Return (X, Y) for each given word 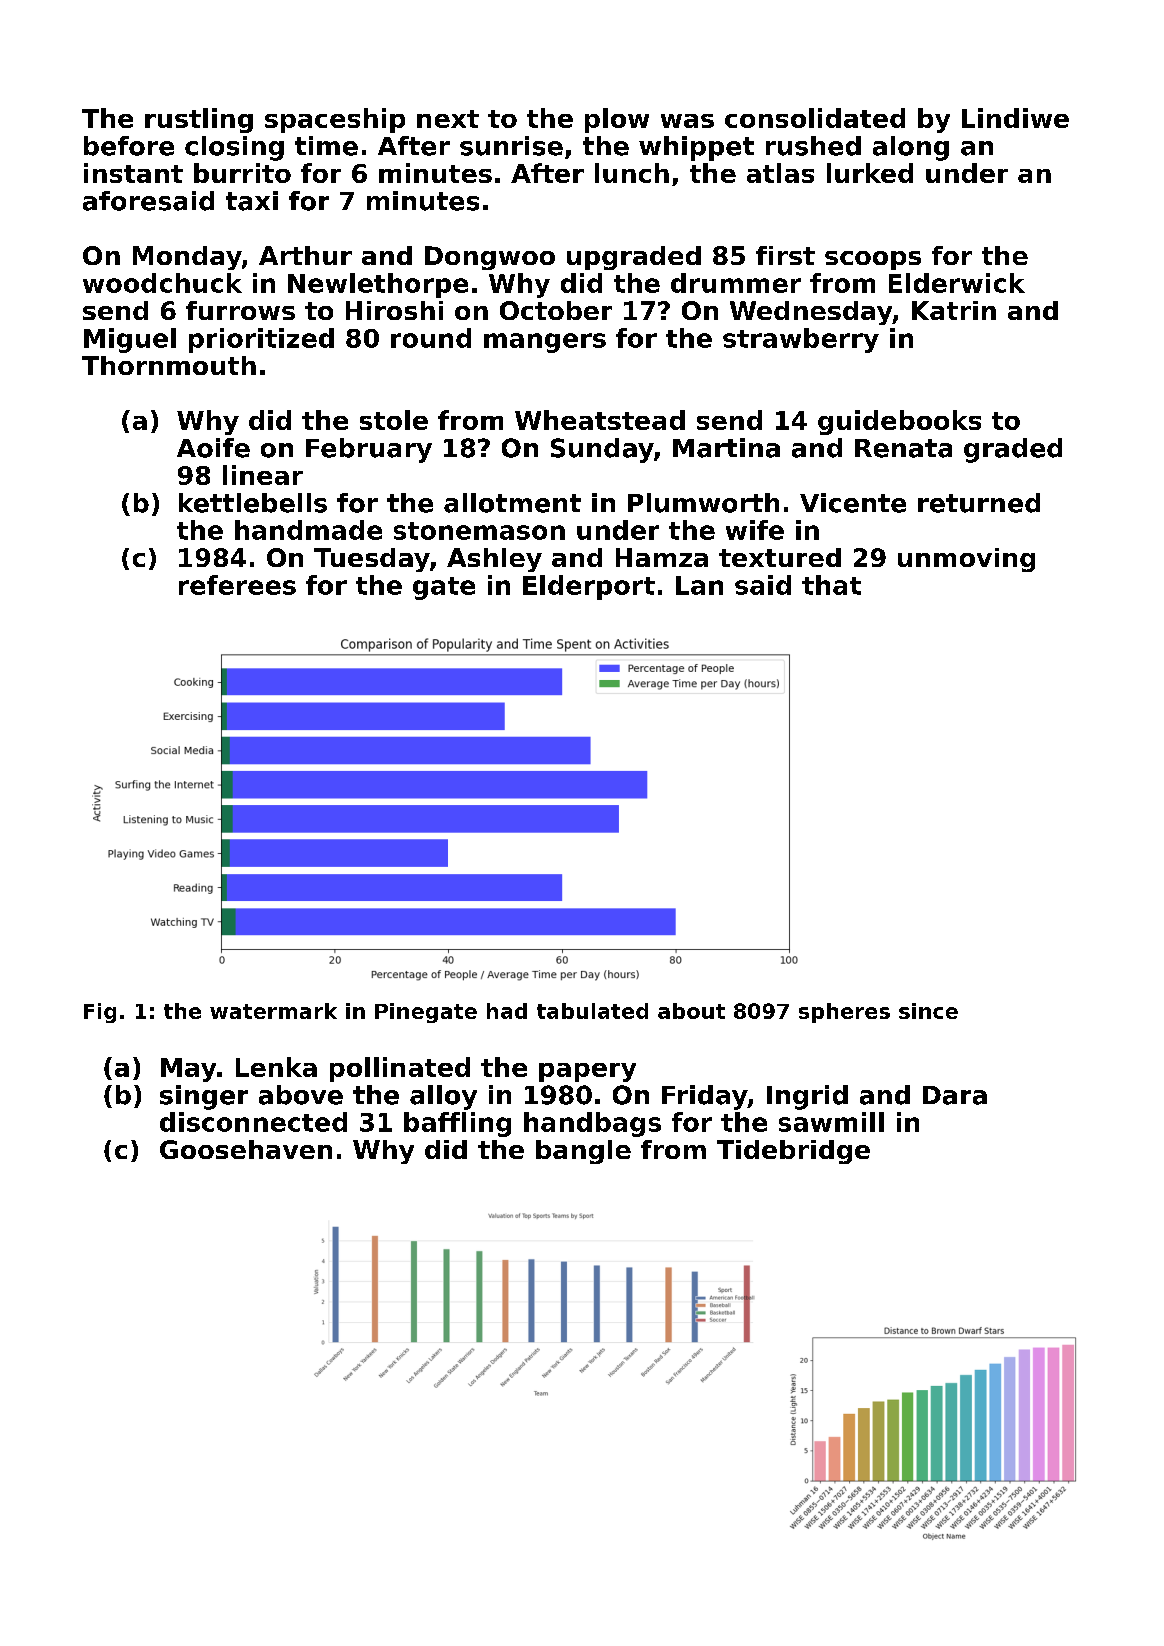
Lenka (276, 1067)
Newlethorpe (378, 285)
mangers (545, 343)
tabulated (592, 1011)
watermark (273, 1011)
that (831, 585)
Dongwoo (490, 258)
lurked (870, 173)
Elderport (589, 587)
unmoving (966, 560)
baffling (457, 1124)
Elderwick (957, 283)
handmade (308, 530)
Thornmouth (169, 365)
